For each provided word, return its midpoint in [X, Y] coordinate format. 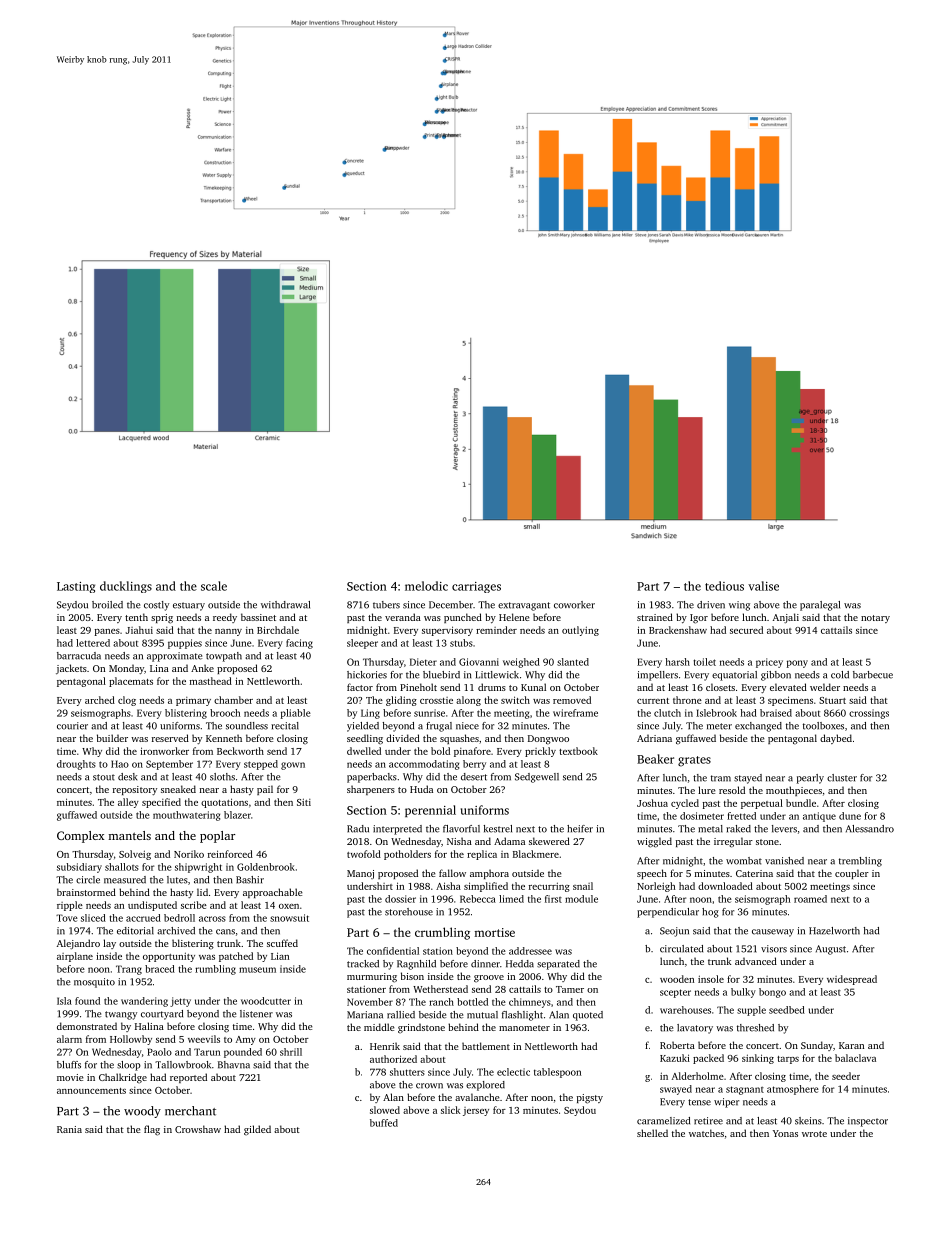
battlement [486, 1046]
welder [825, 687]
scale [214, 586]
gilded [257, 1130]
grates [694, 761]
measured [125, 880]
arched [100, 700]
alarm [69, 1039]
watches [706, 1133]
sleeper [362, 644]
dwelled [364, 751]
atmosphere [793, 1090]
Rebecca [478, 899]
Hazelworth [834, 931]
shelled [652, 1133]
